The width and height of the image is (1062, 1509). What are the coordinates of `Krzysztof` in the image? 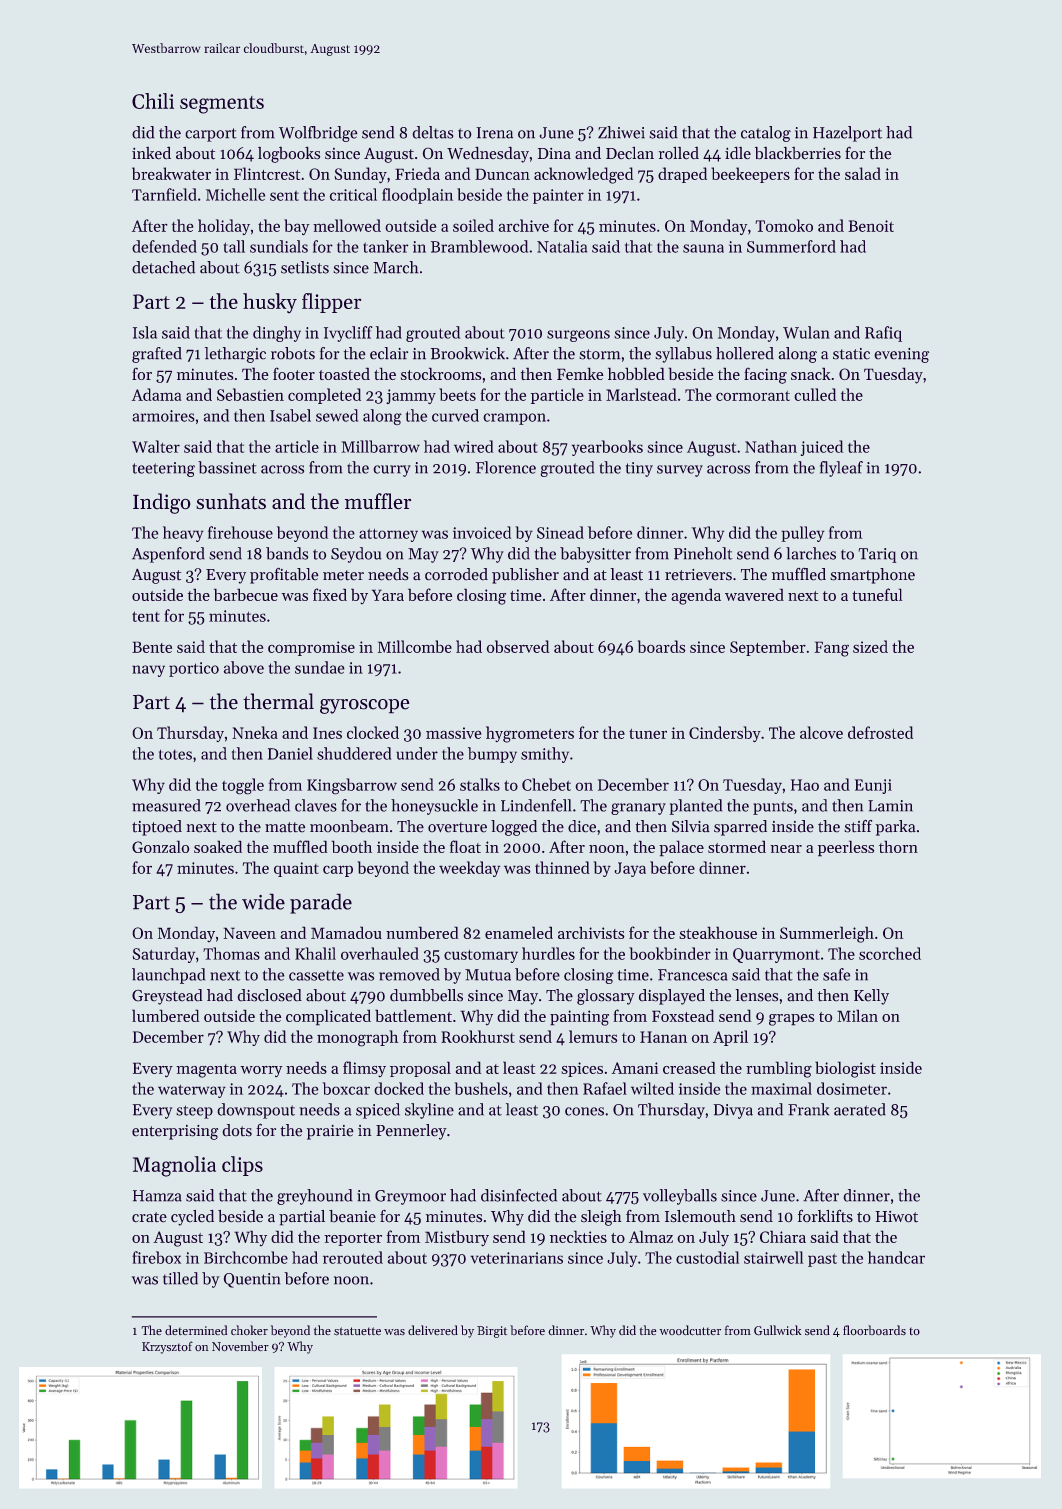 It's located at (167, 1347).
